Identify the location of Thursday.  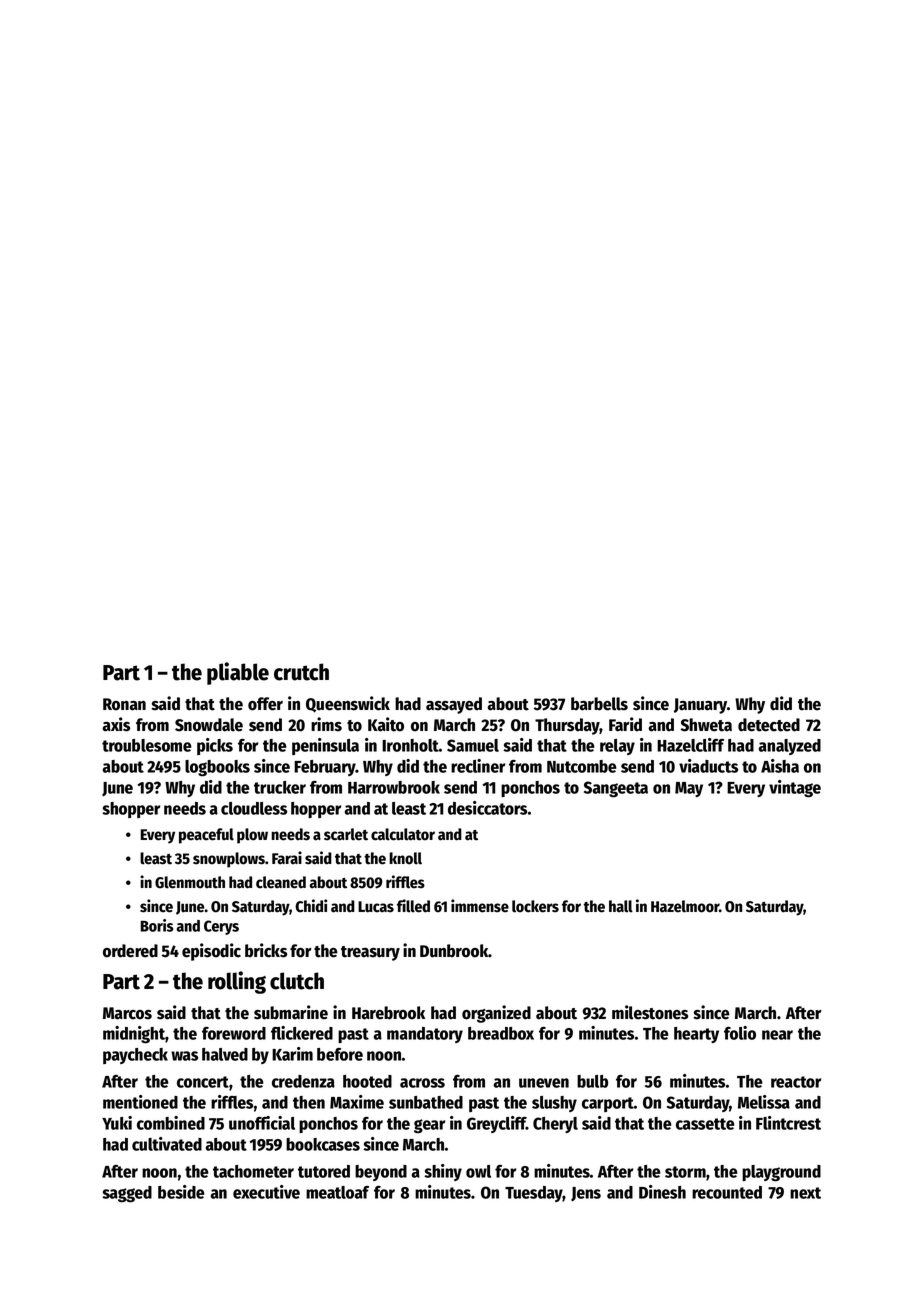
(567, 726).
